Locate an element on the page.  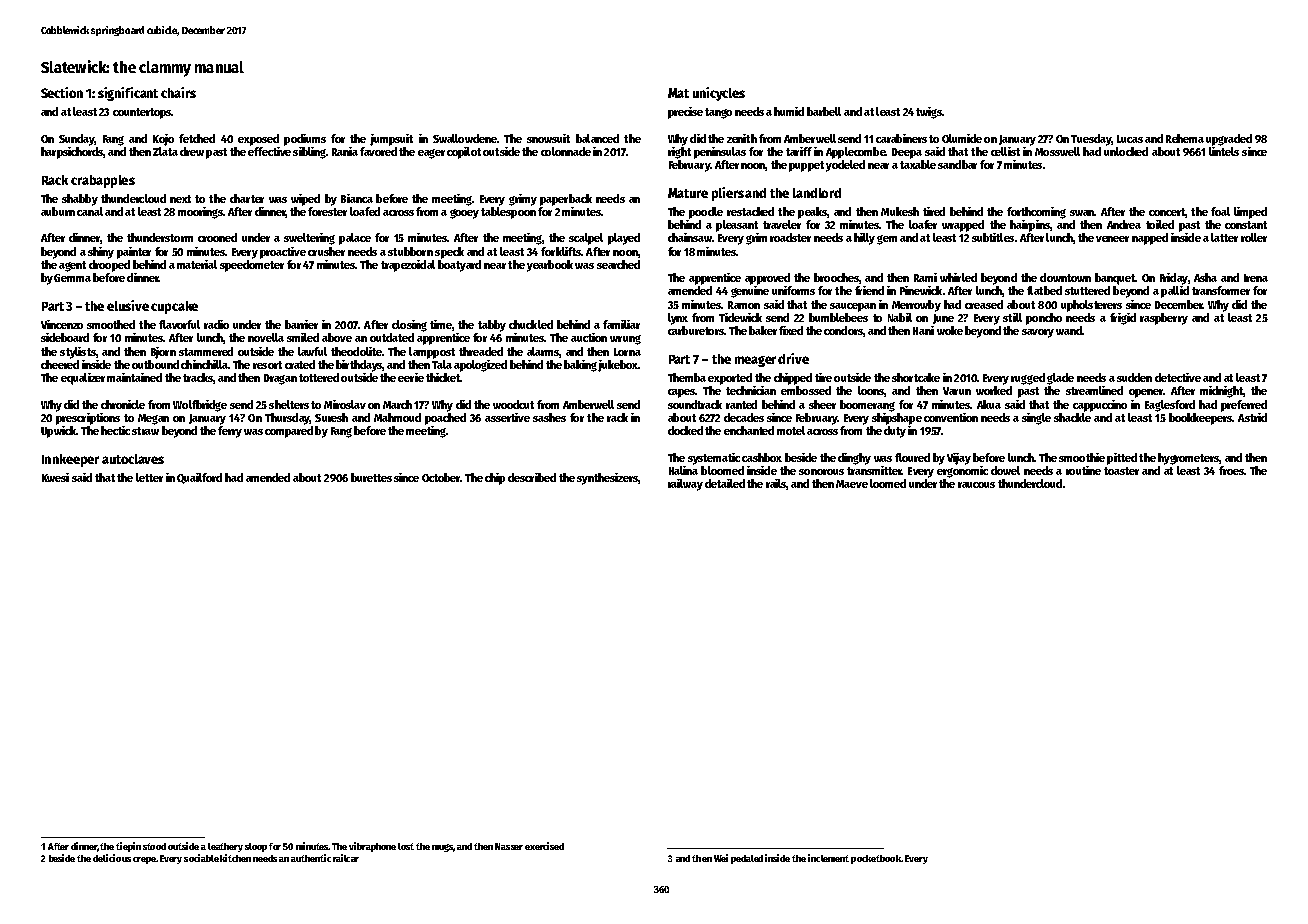
froes is located at coordinates (1231, 470).
